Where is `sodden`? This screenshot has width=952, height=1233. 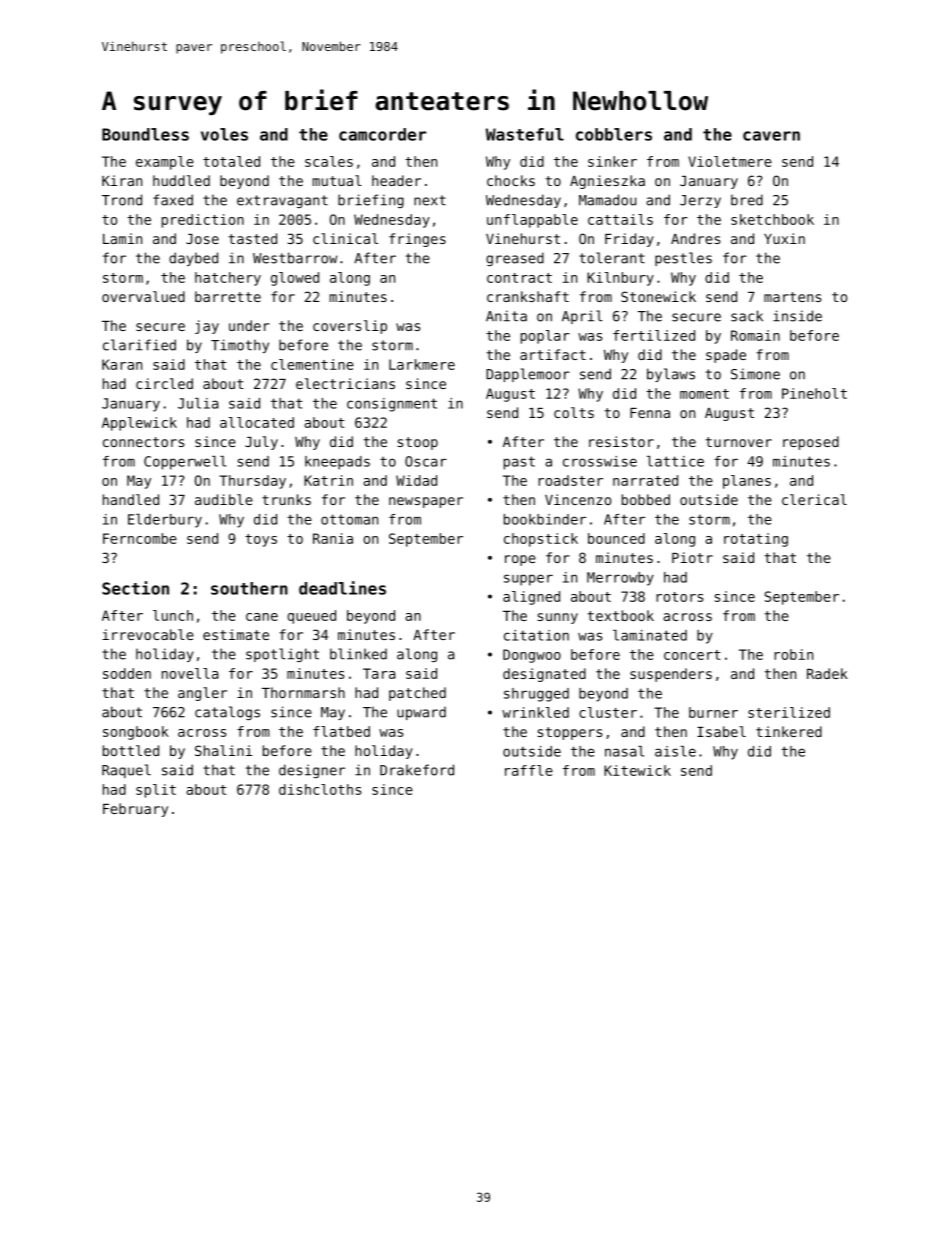 sodden is located at coordinates (127, 673).
